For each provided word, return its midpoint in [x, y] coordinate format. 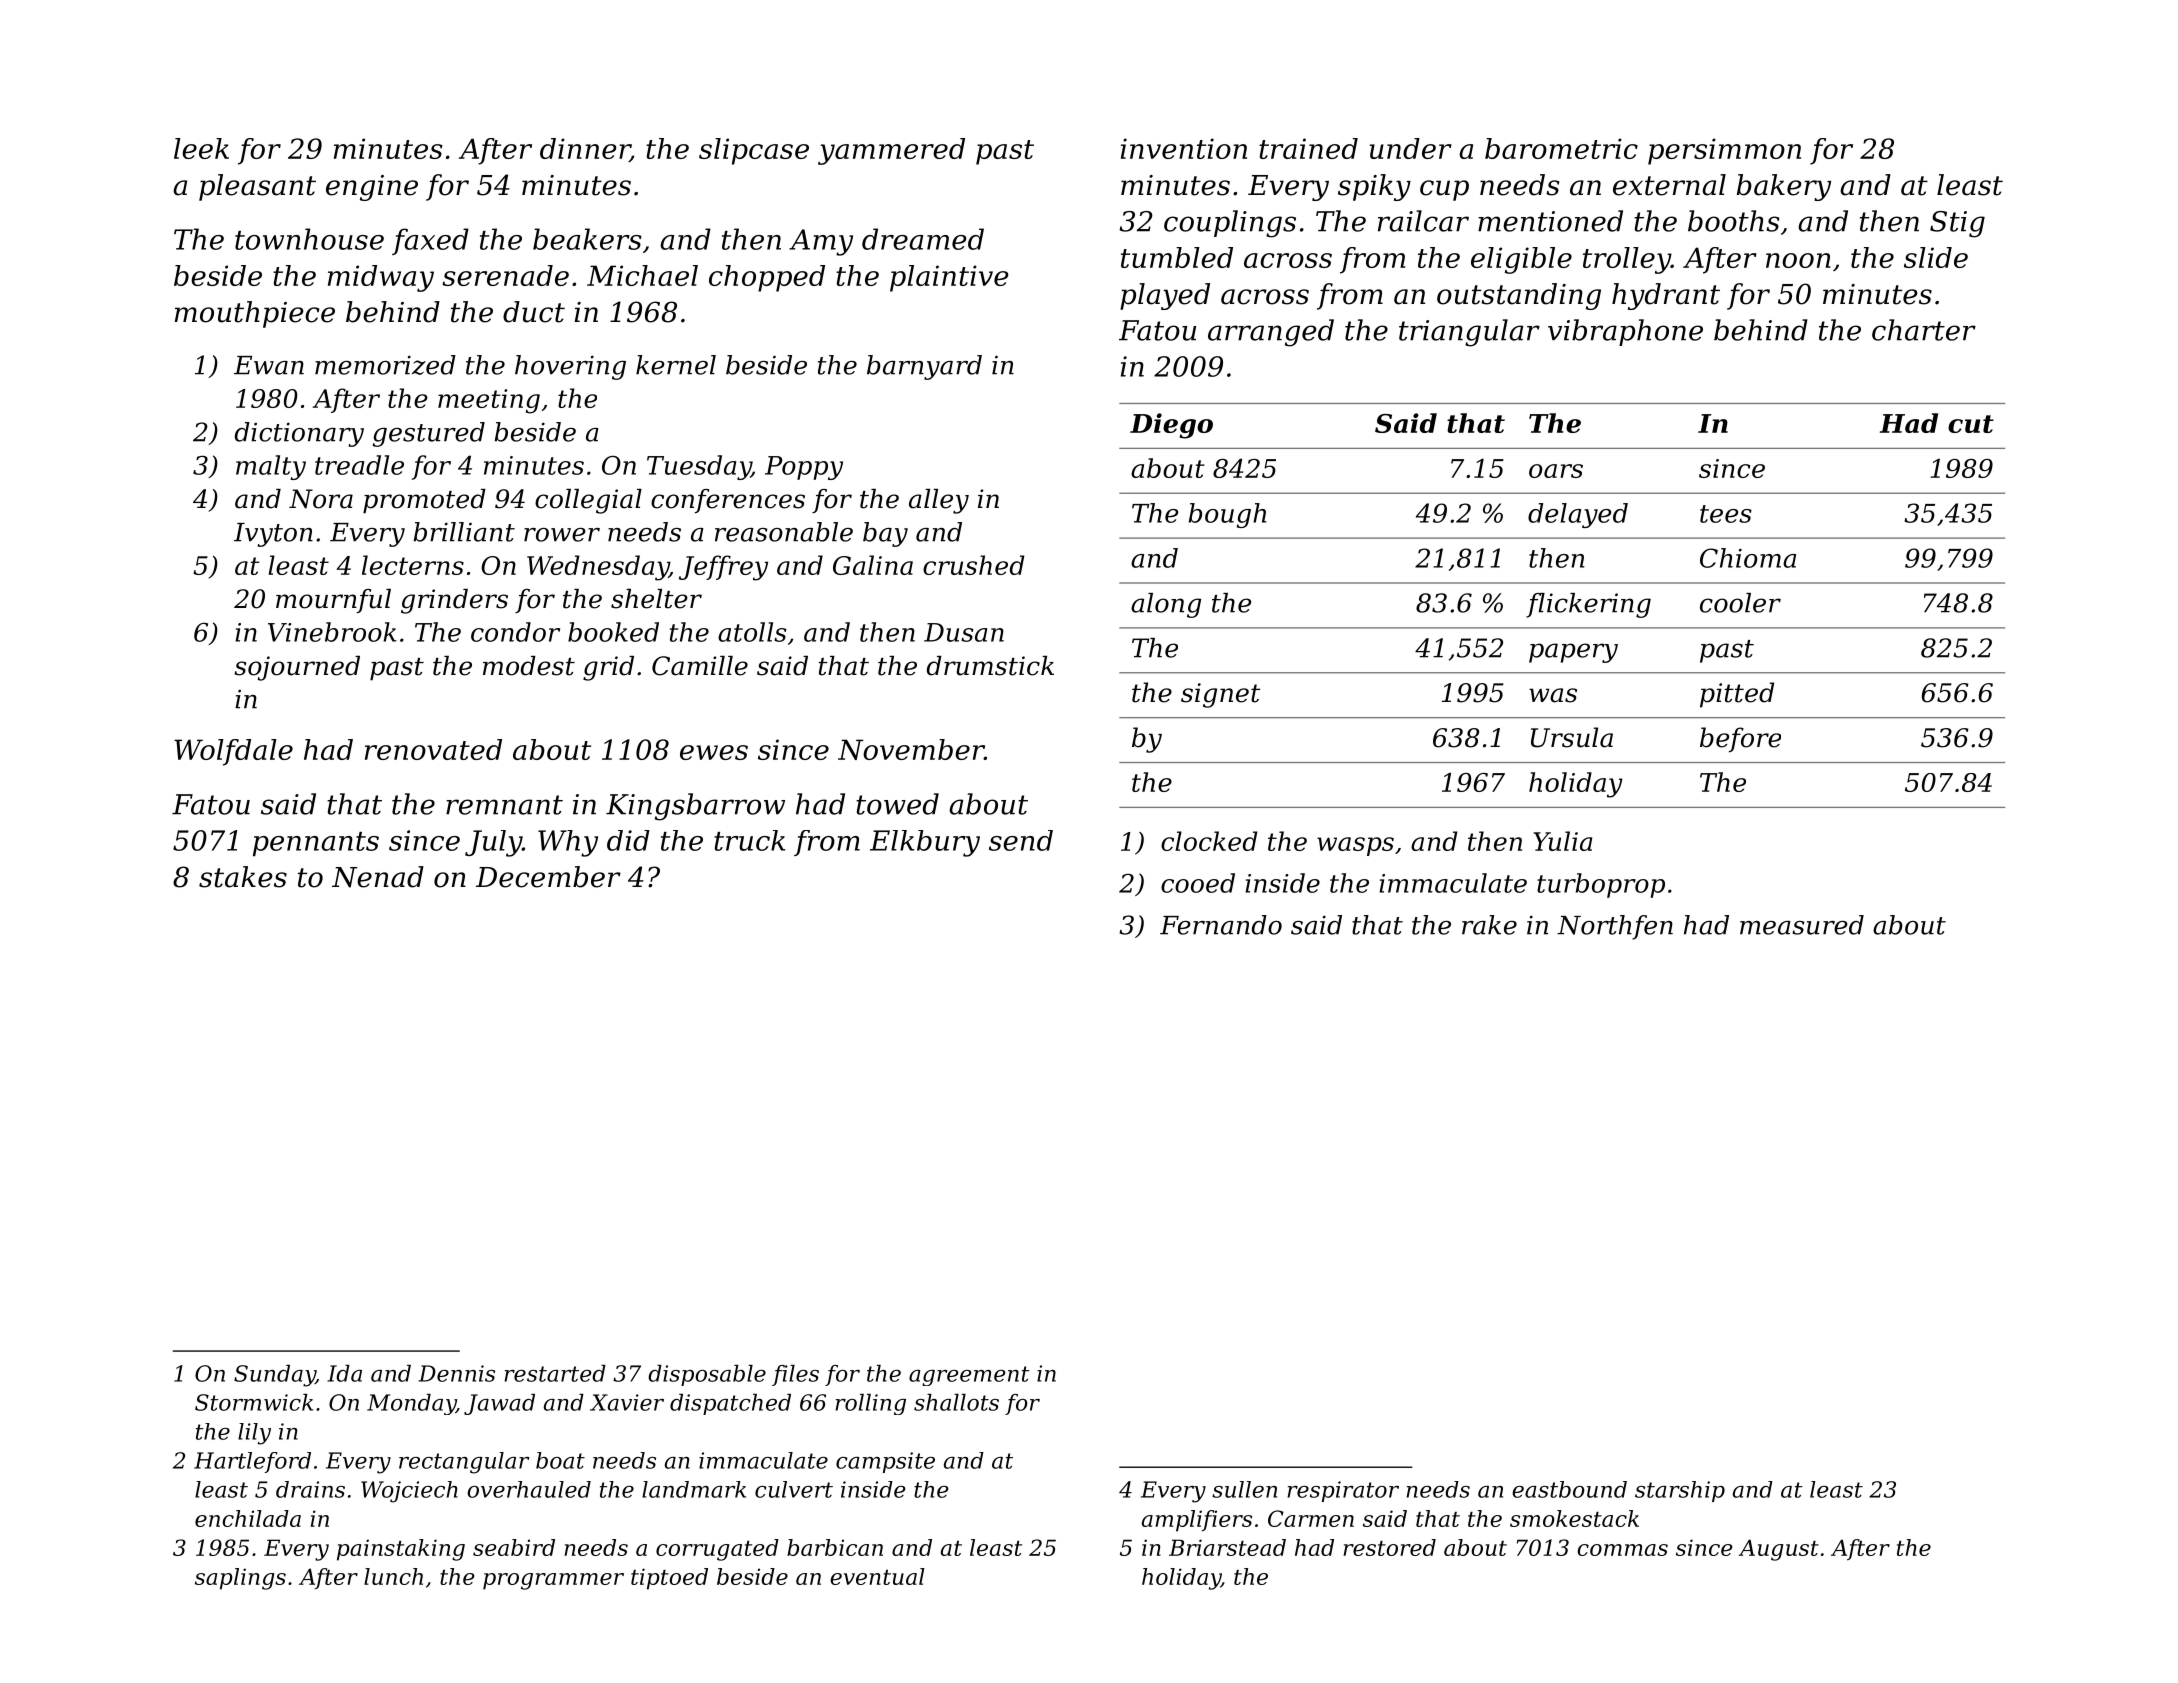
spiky [1374, 187]
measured [1802, 925]
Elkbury [925, 843]
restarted [555, 1373]
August [1778, 1550]
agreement [969, 1376]
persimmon [1724, 151]
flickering [1588, 605]
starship [1680, 1491]
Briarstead [1227, 1547]
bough [1227, 515]
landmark [694, 1489]
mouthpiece [255, 314]
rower [562, 535]
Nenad [378, 877]
